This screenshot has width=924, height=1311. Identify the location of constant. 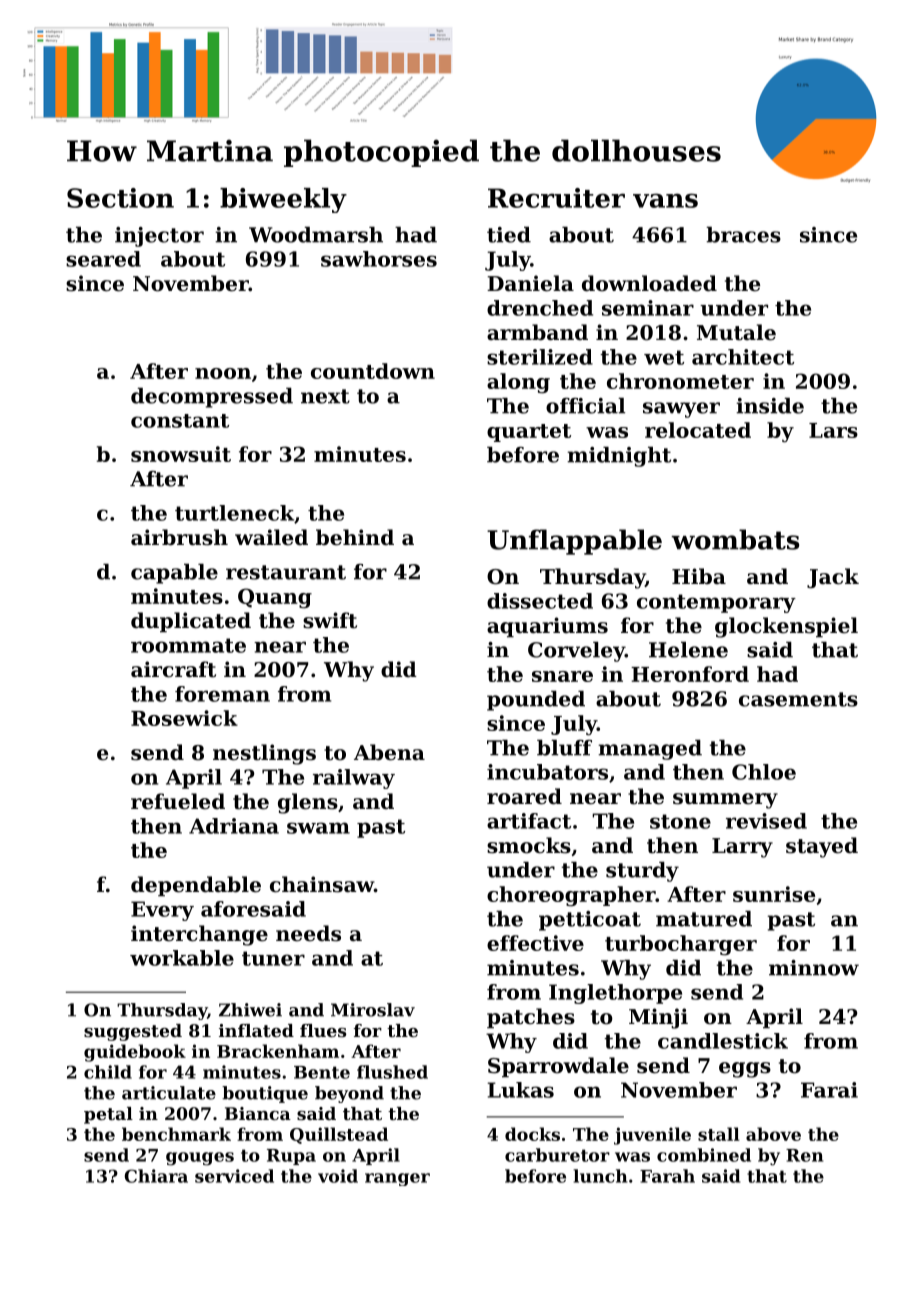
(180, 421).
